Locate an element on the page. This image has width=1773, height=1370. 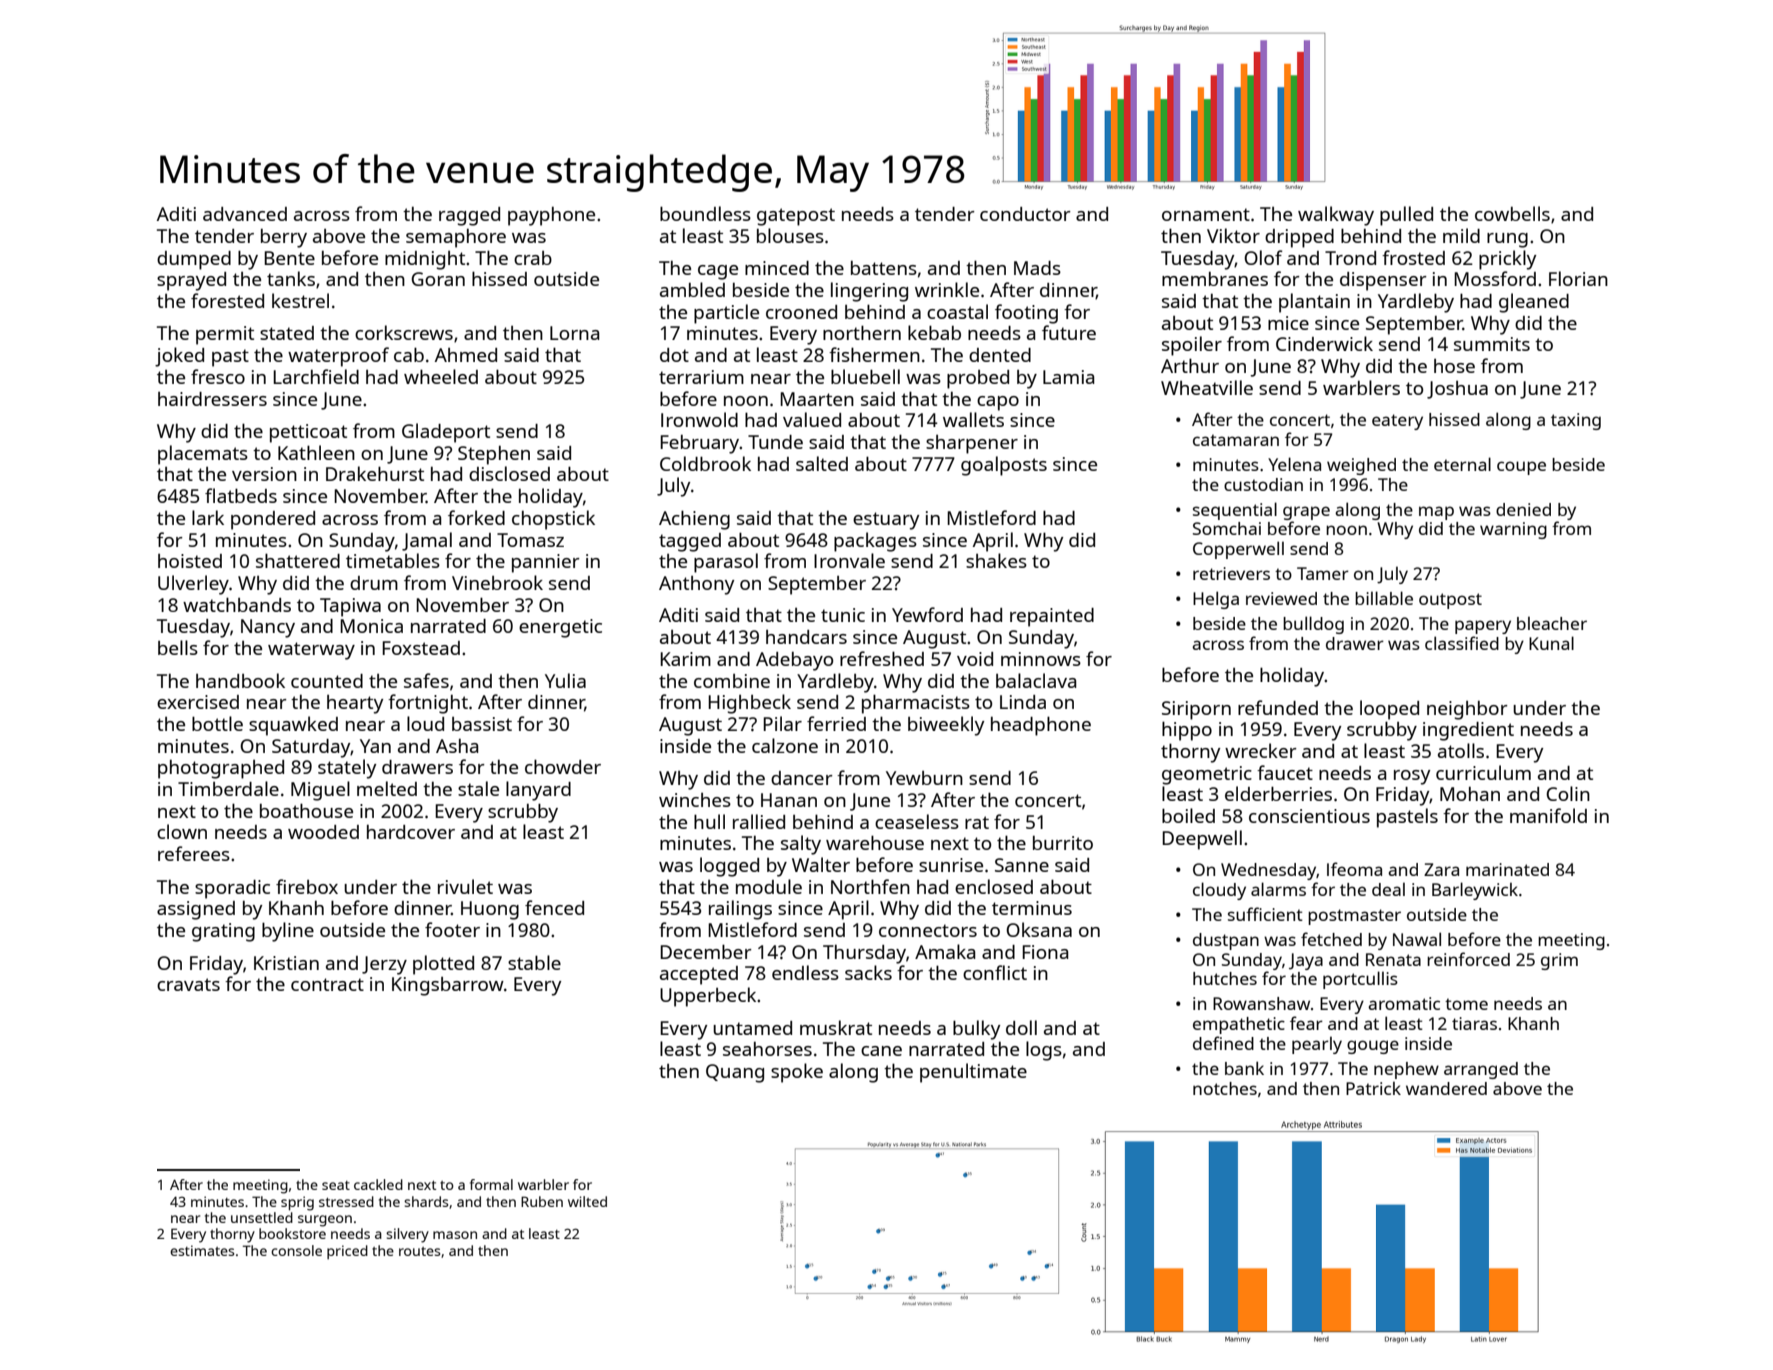
seat is located at coordinates (336, 1185).
